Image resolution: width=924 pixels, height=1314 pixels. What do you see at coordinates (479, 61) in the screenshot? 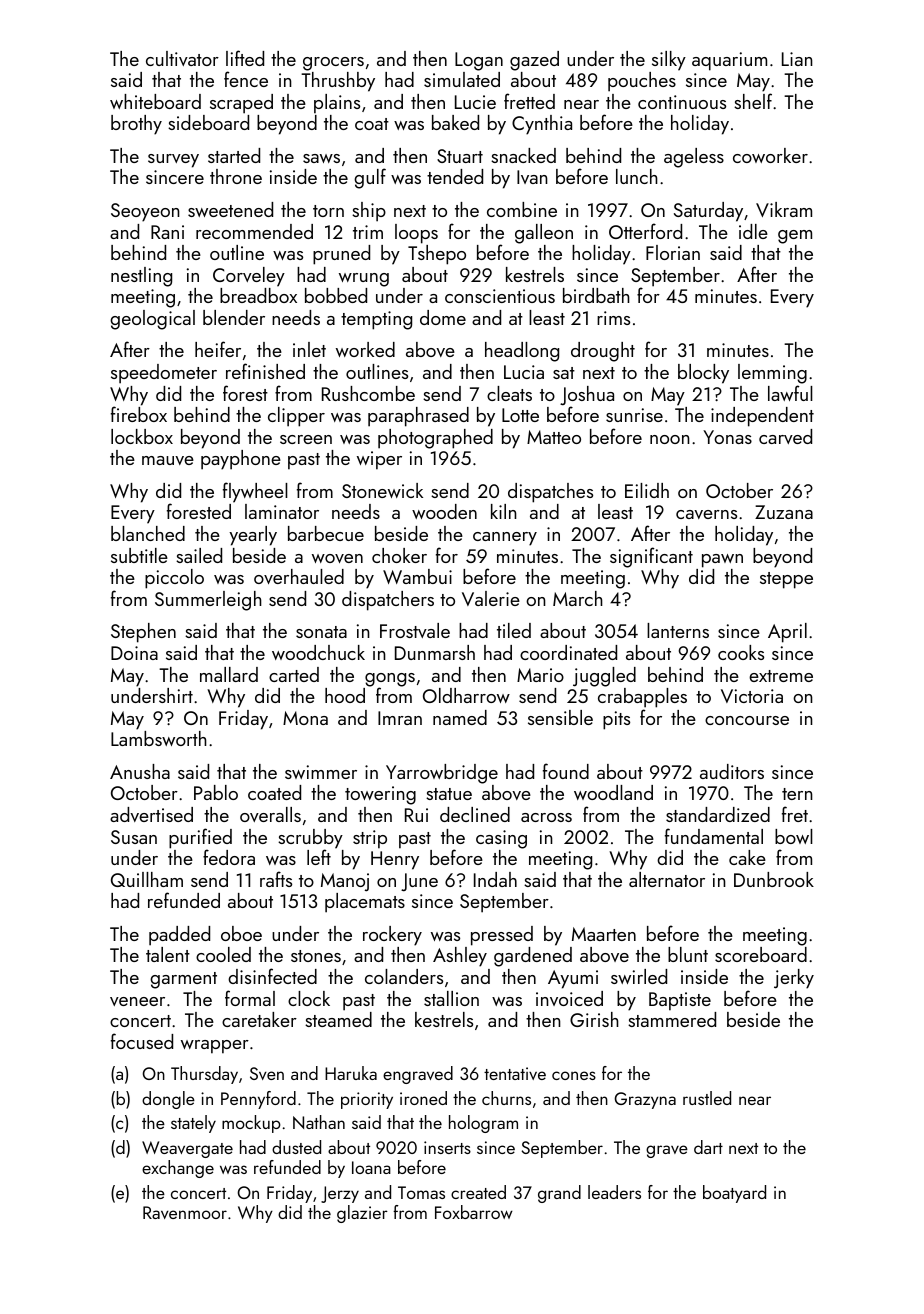
I see `Logan` at bounding box center [479, 61].
